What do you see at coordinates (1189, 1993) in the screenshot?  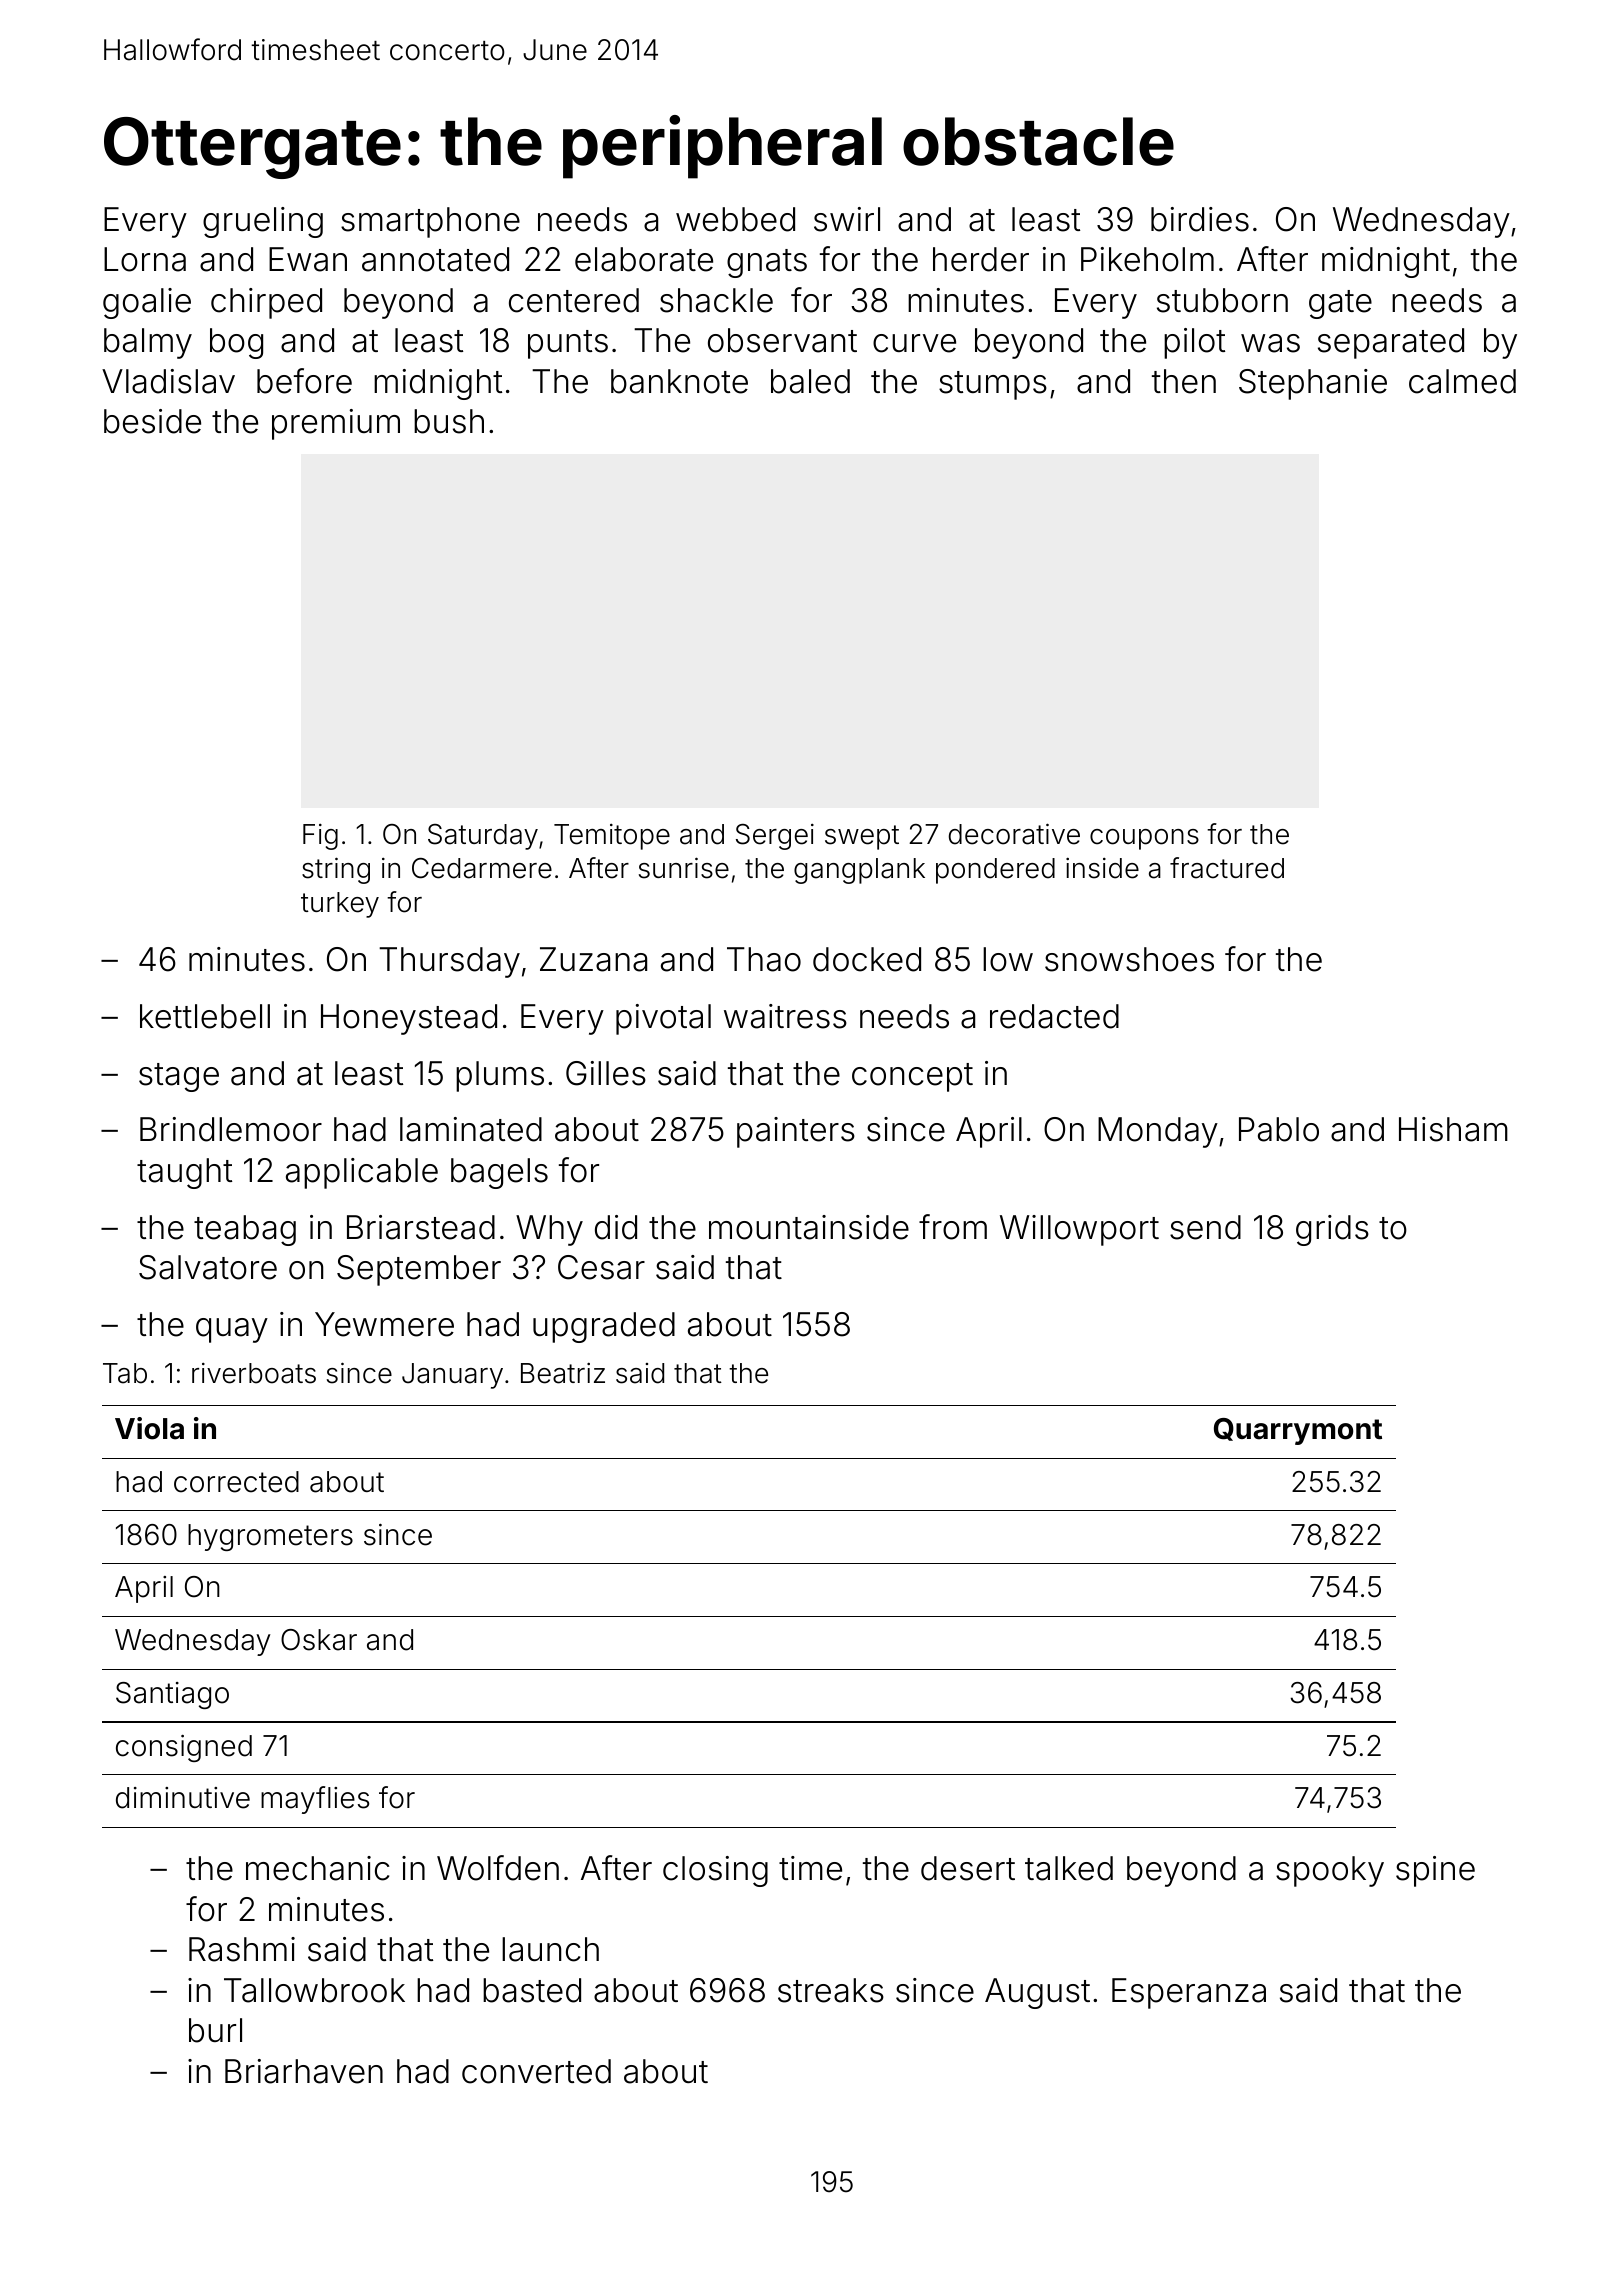 I see `Esperanza` at bounding box center [1189, 1993].
